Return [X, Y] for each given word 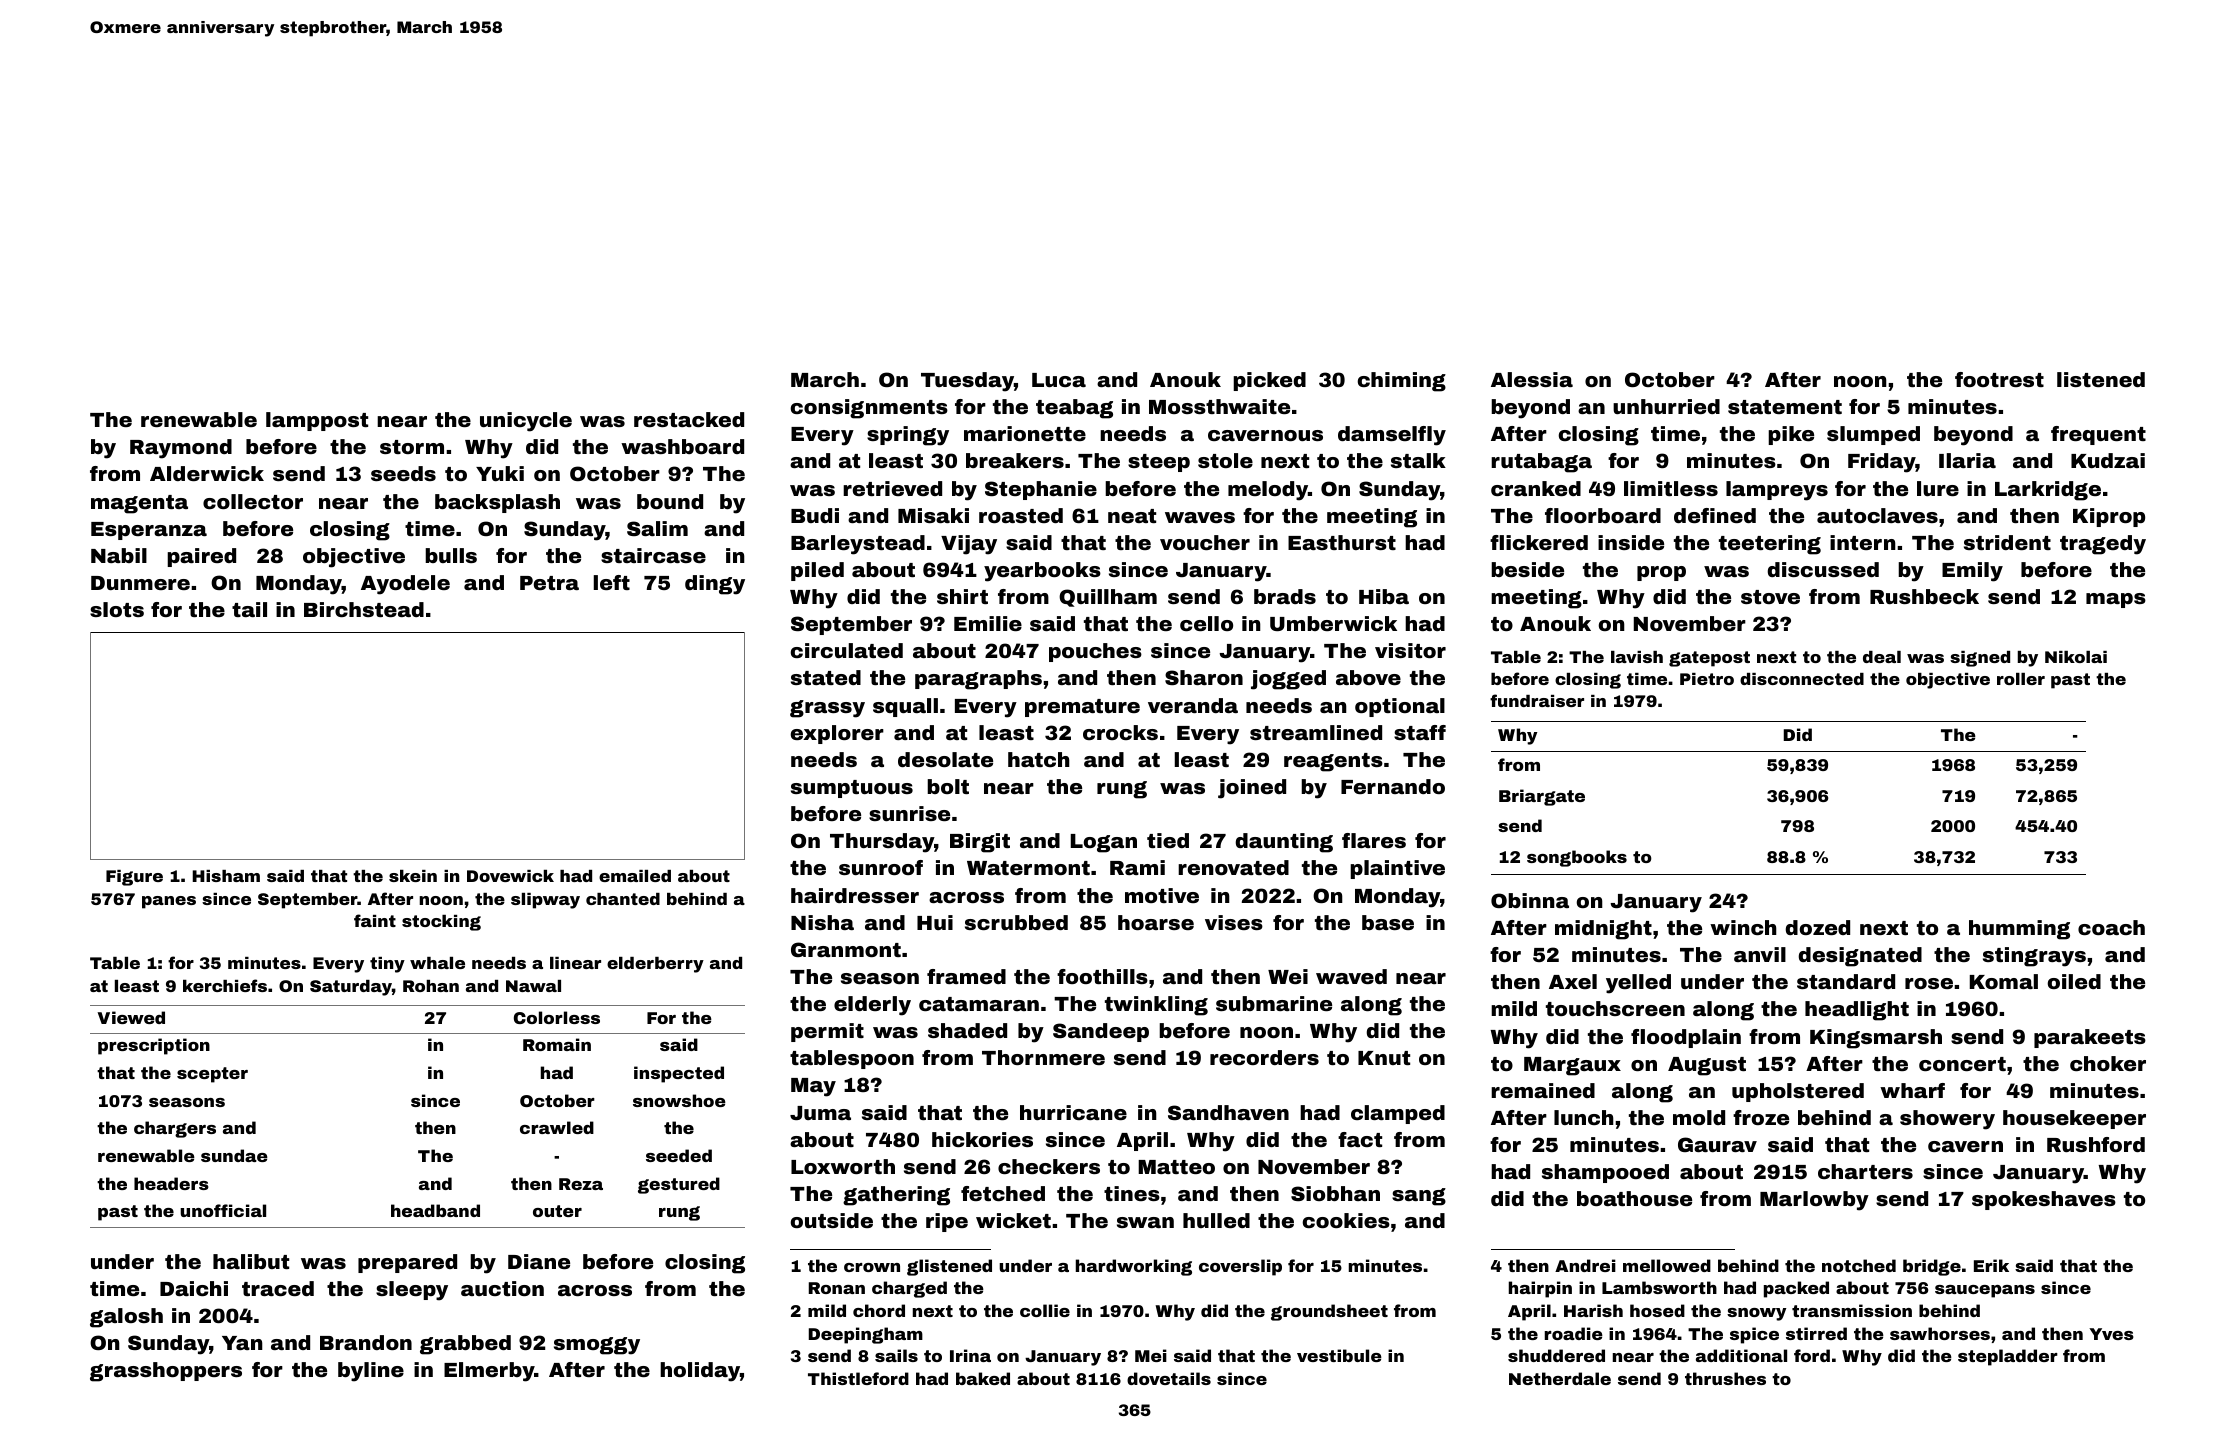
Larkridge [2048, 491]
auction [502, 1288]
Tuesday [967, 382]
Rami [1137, 867]
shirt [962, 596]
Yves [2111, 1334]
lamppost [317, 421]
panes [169, 902]
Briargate [1542, 797]
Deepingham [866, 1335]
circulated [847, 650]
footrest [1999, 379]
